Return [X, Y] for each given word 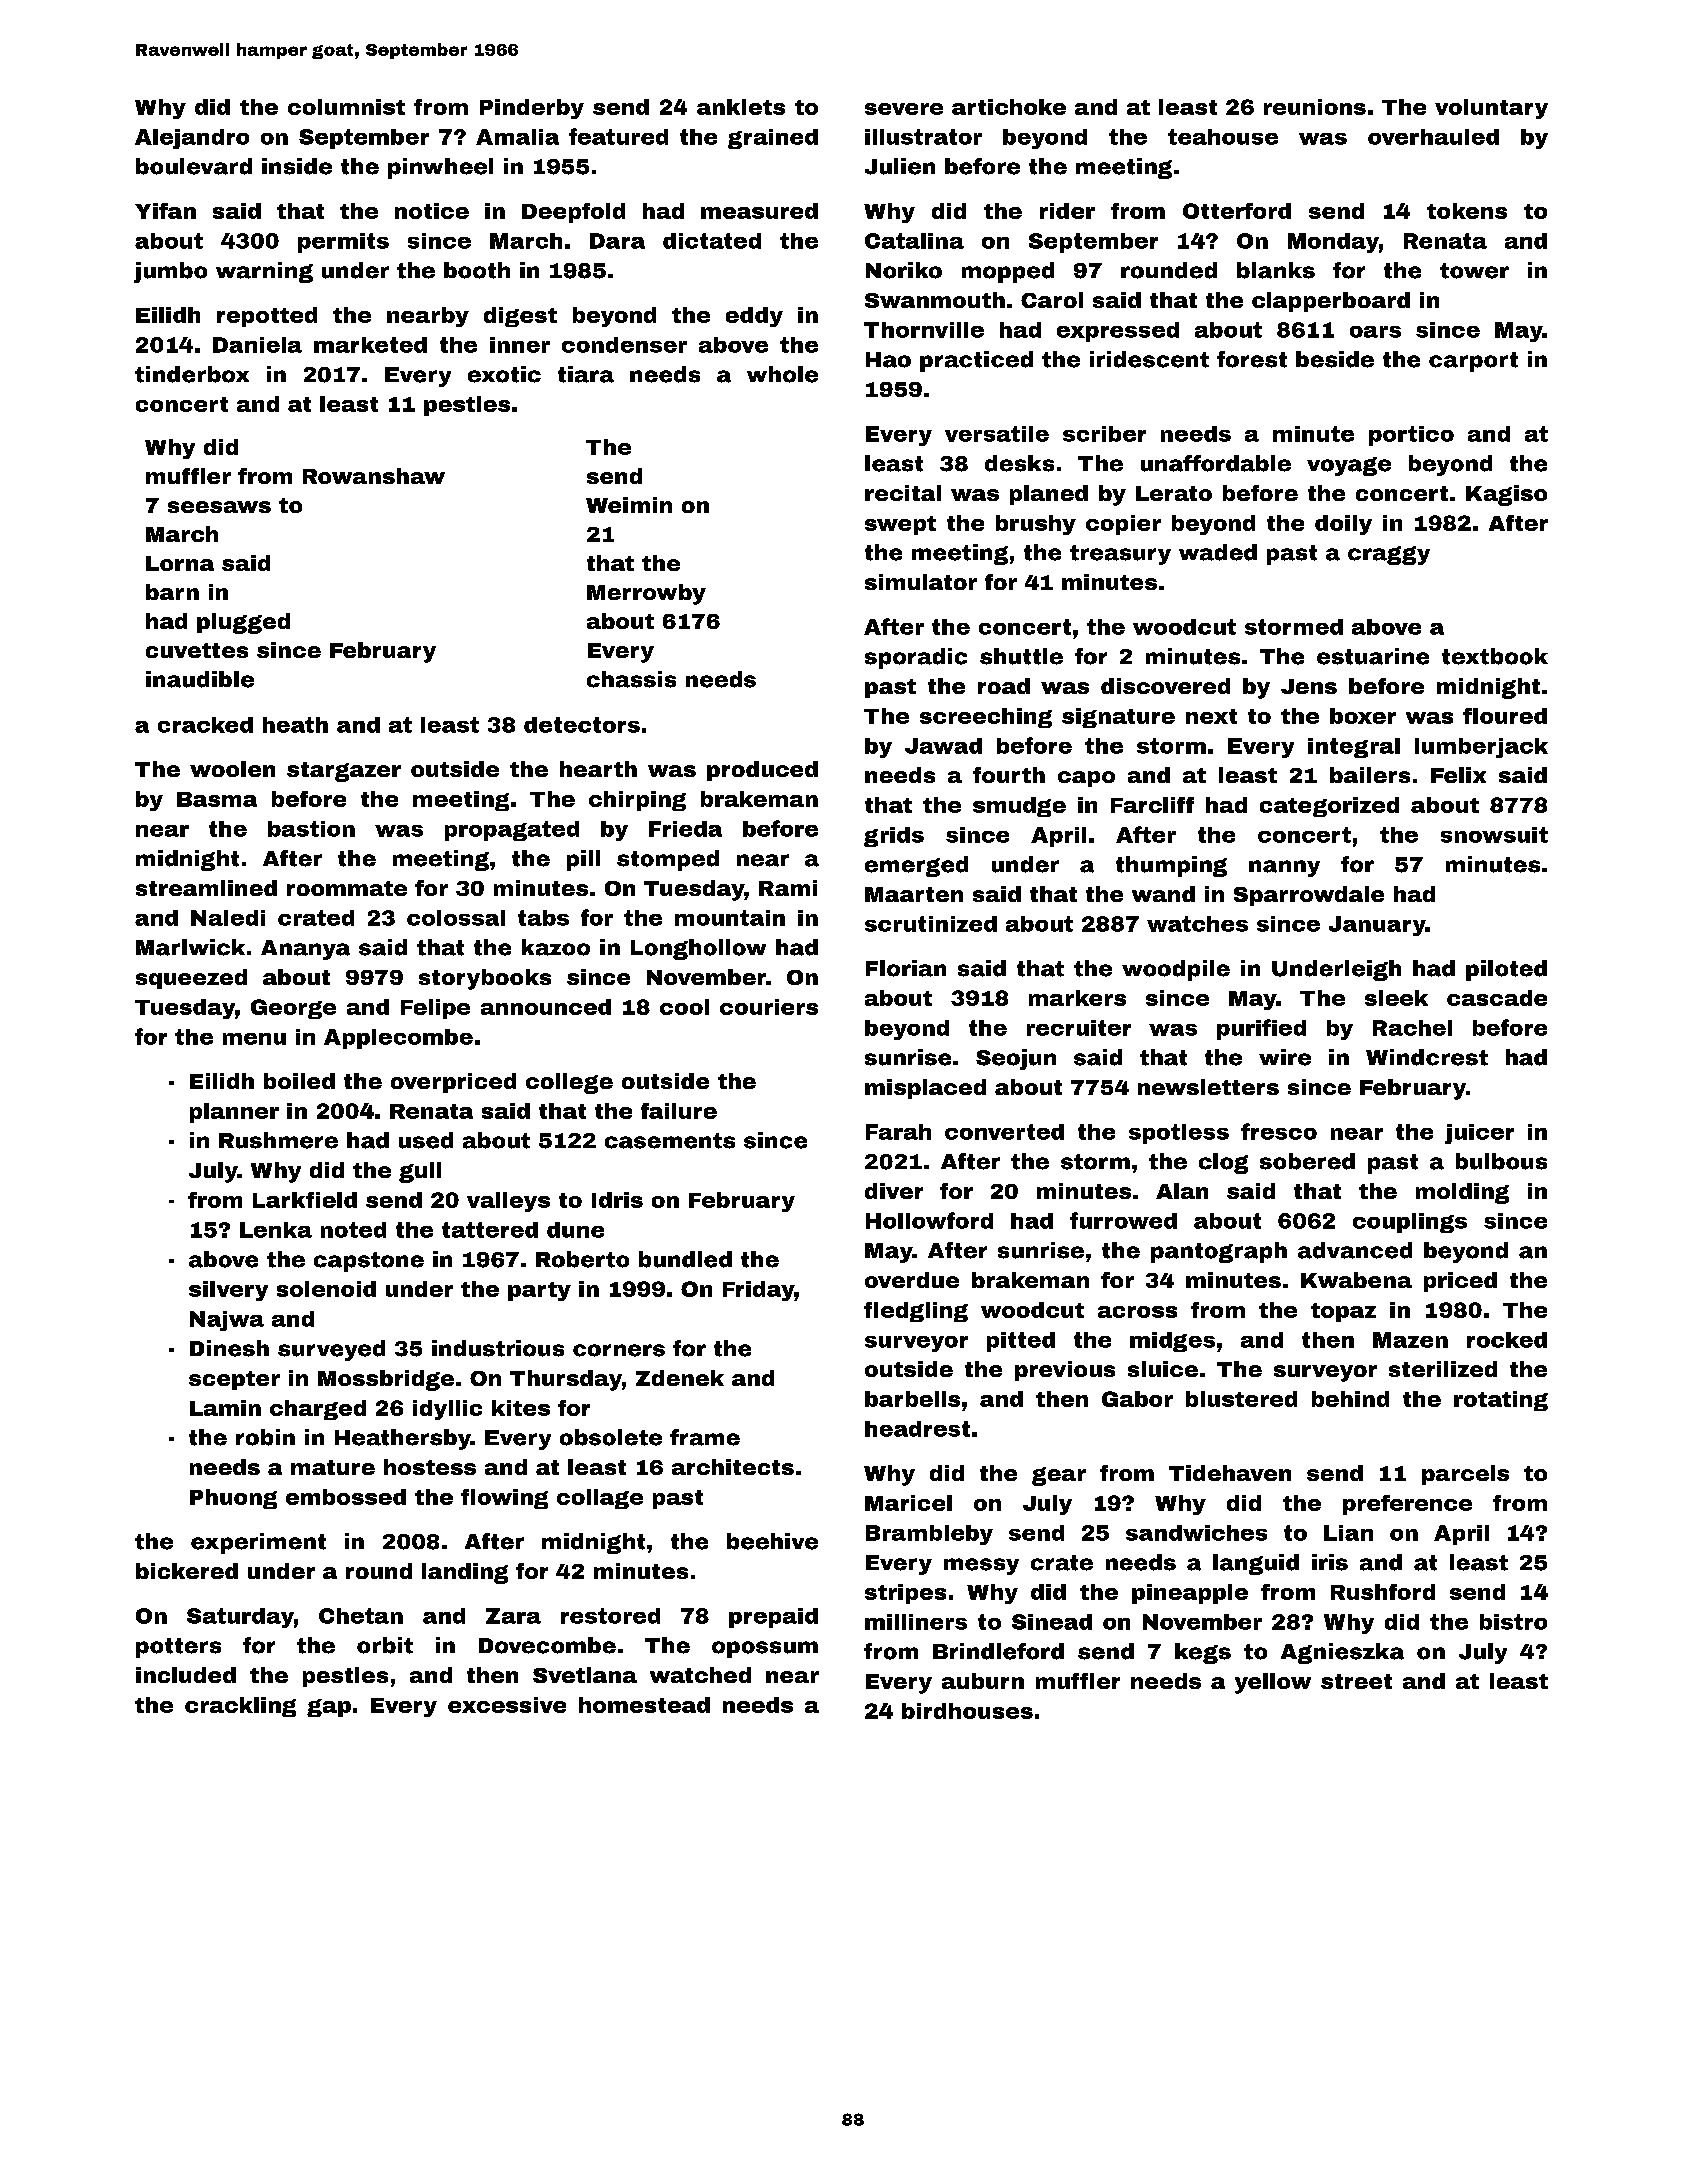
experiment [258, 1543]
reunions [1315, 107]
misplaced [925, 1089]
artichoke [1009, 107]
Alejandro [192, 139]
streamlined [206, 888]
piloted [1506, 970]
